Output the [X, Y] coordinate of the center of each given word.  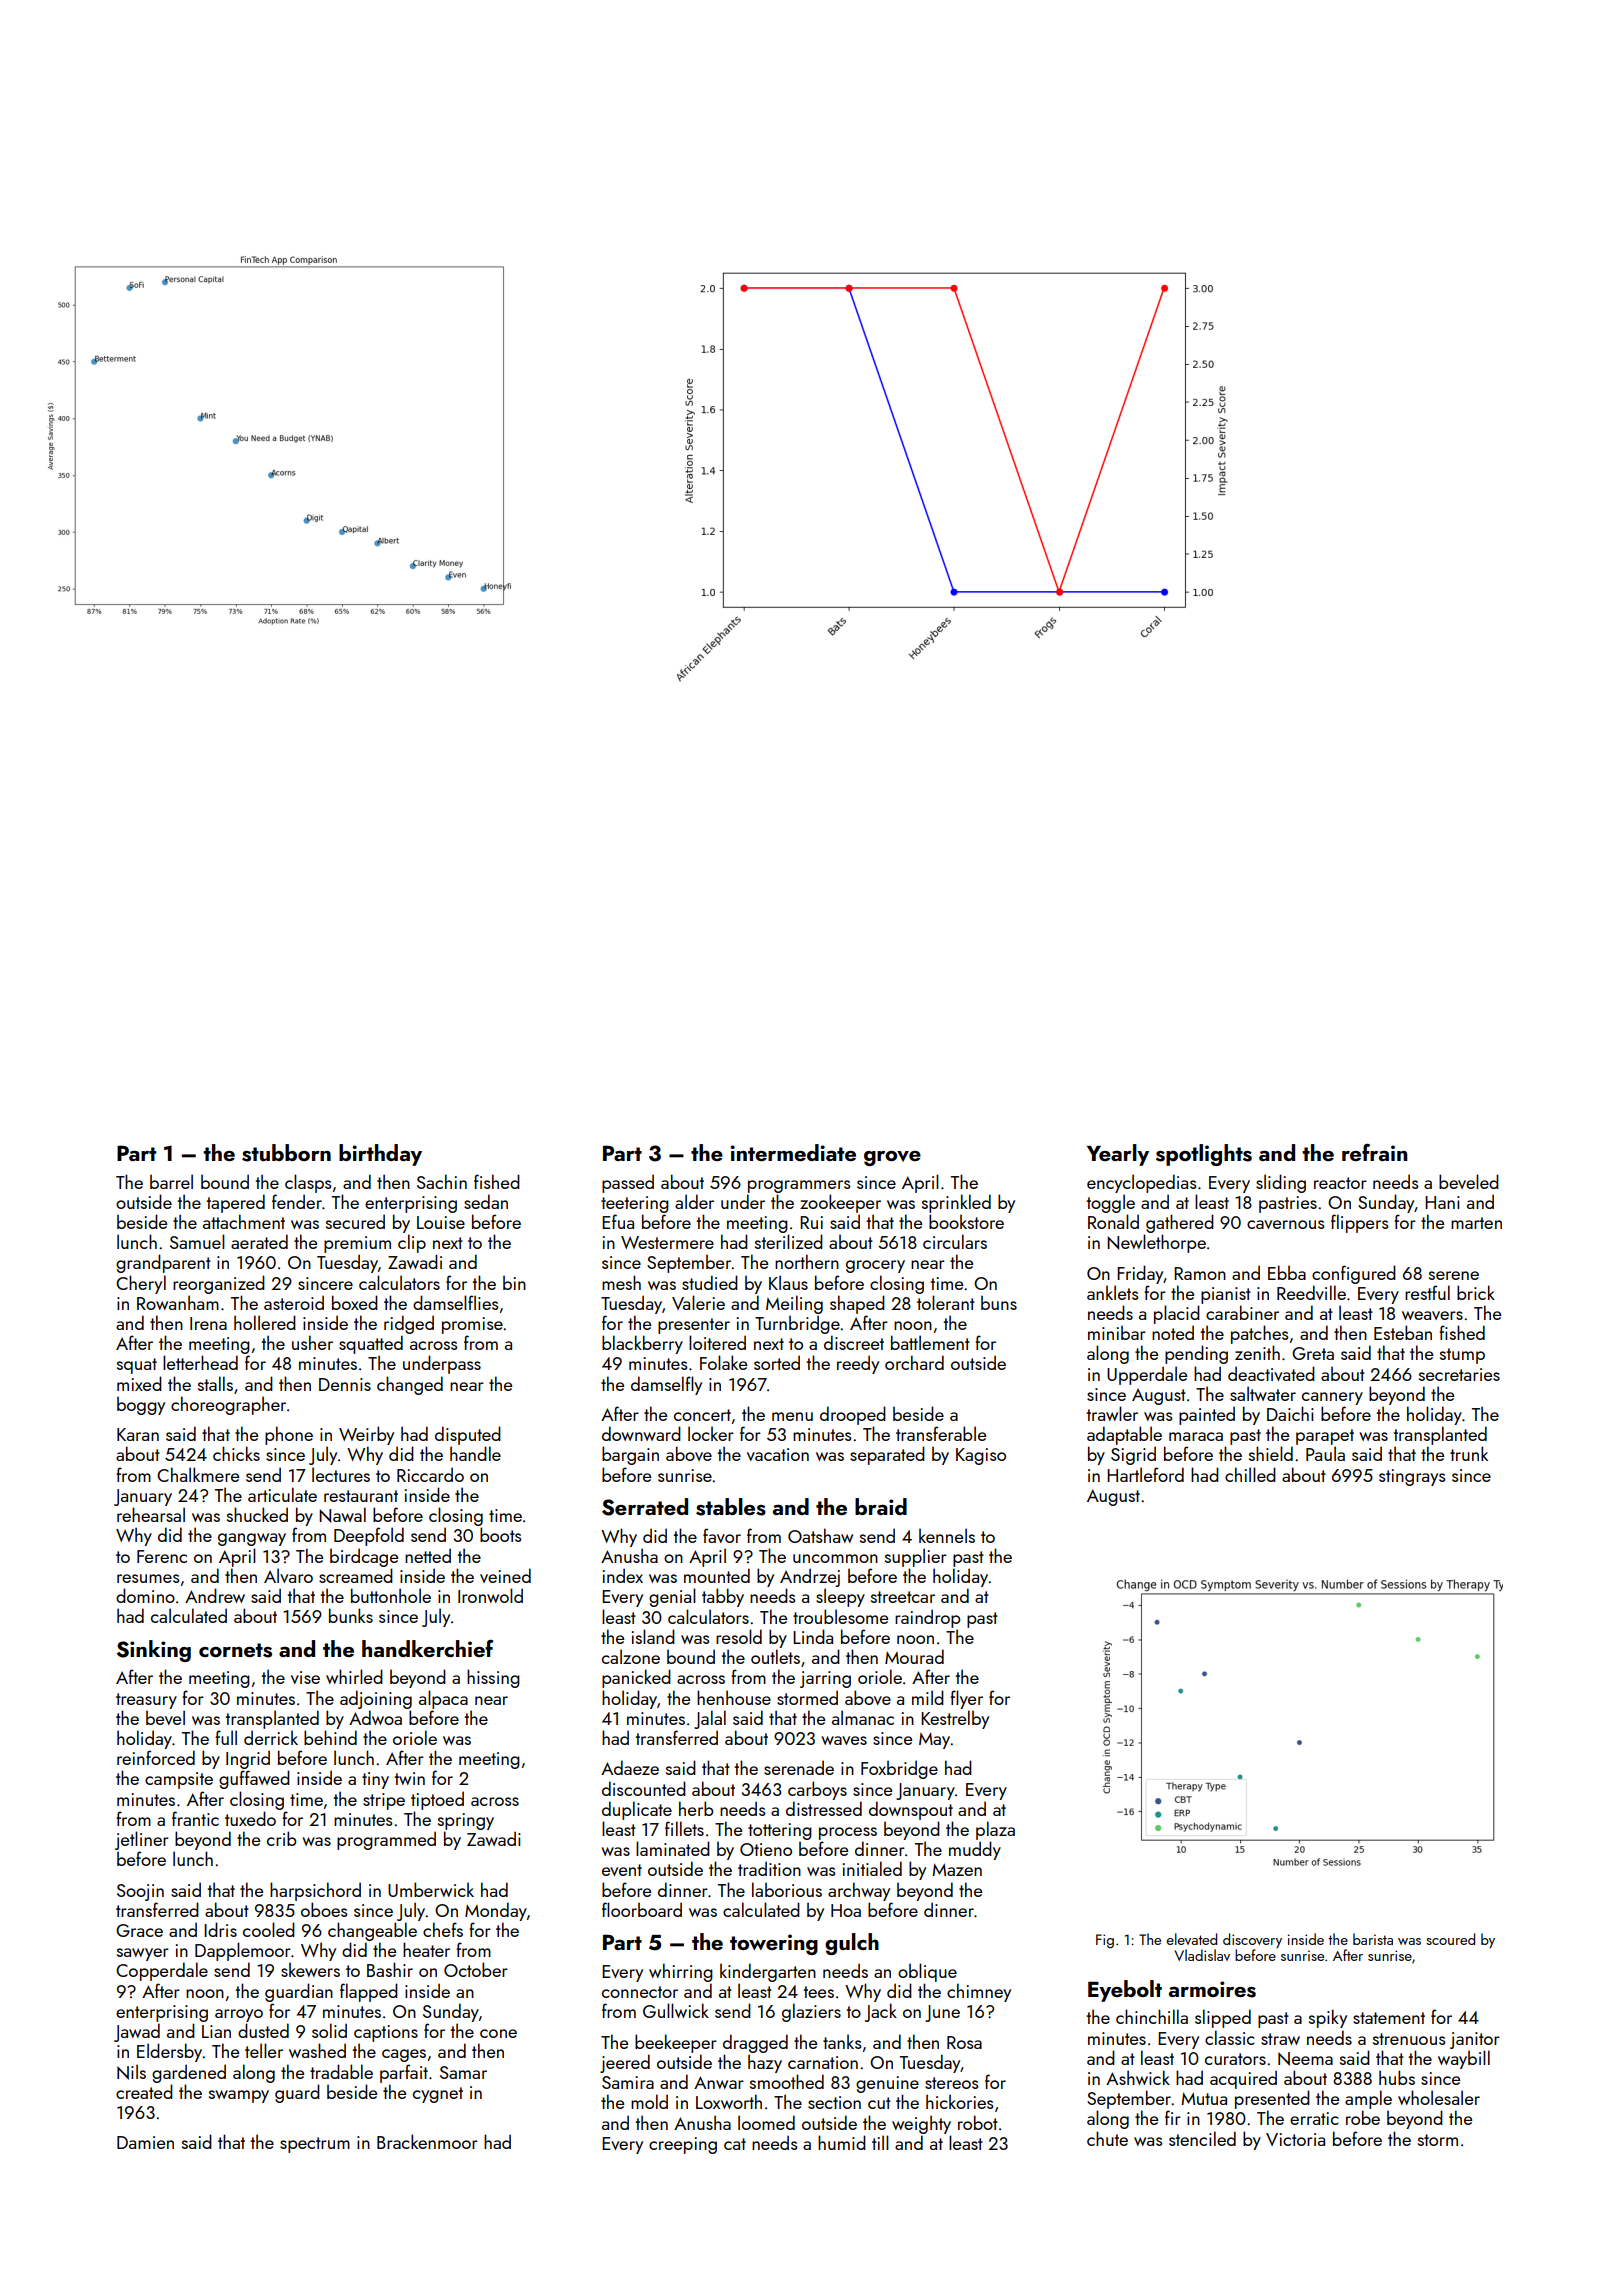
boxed [355, 1302]
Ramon [1200, 1273]
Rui [811, 1222]
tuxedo [250, 1818]
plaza [995, 1830]
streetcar [903, 1597]
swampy [239, 2096]
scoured [1450, 1939]
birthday [380, 1155]
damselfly [666, 1385]
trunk [1469, 1453]
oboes [324, 1909]
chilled [1250, 1474]
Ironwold [490, 1595]
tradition [769, 1868]
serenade [799, 1767]
